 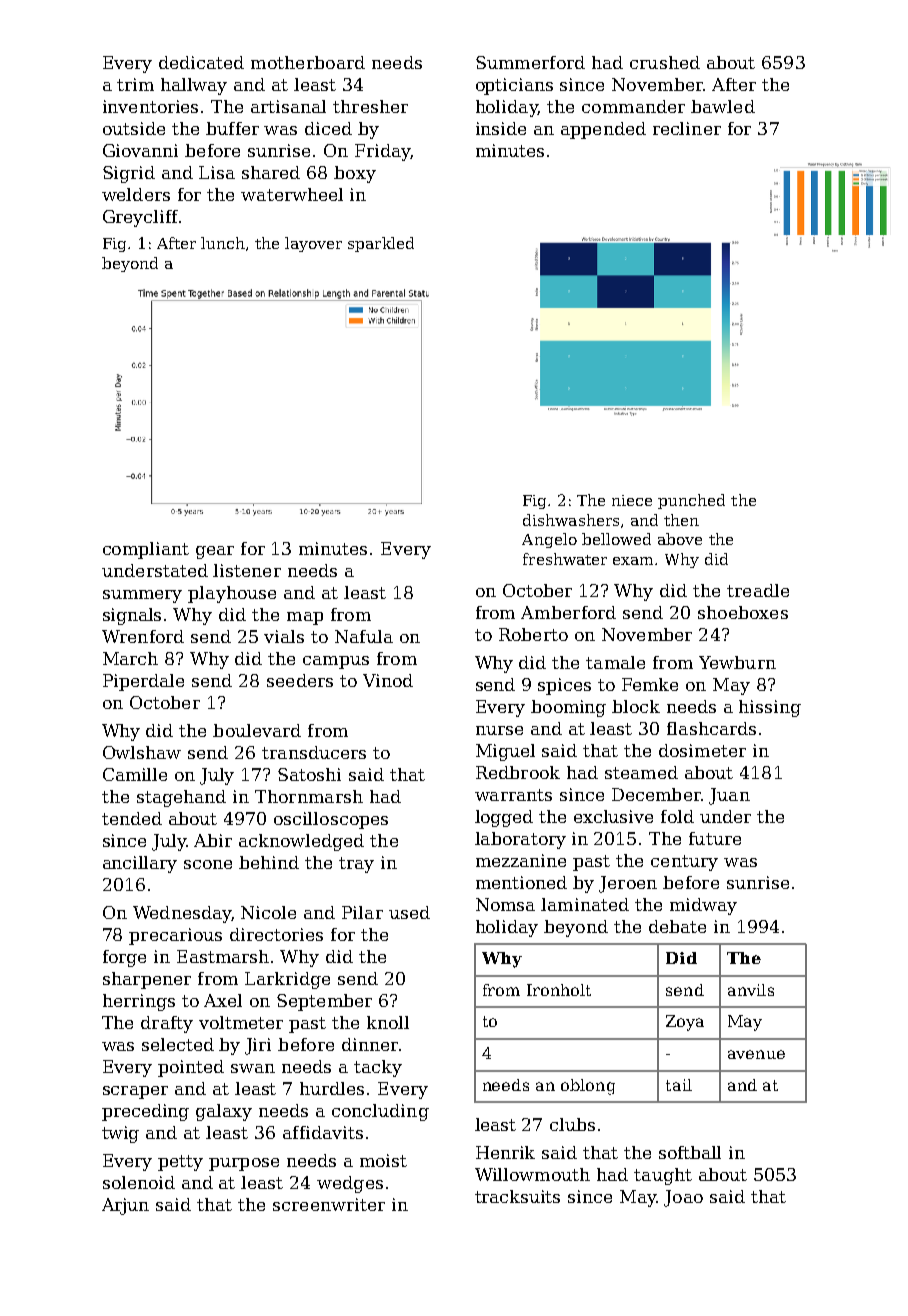 I want to click on sparkled, so click(x=381, y=244).
